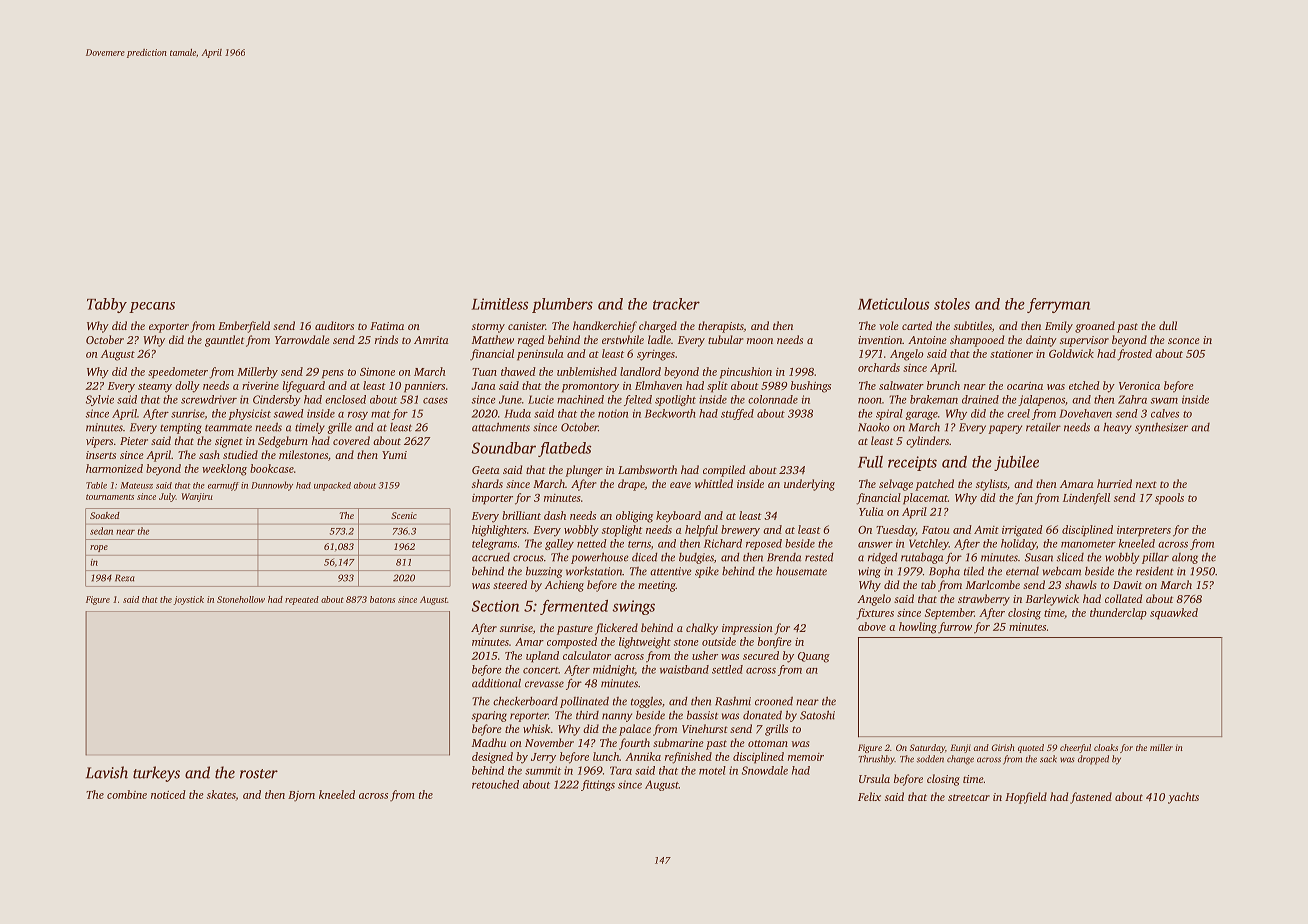 This screenshot has width=1308, height=924. I want to click on lifeguard, so click(304, 387).
